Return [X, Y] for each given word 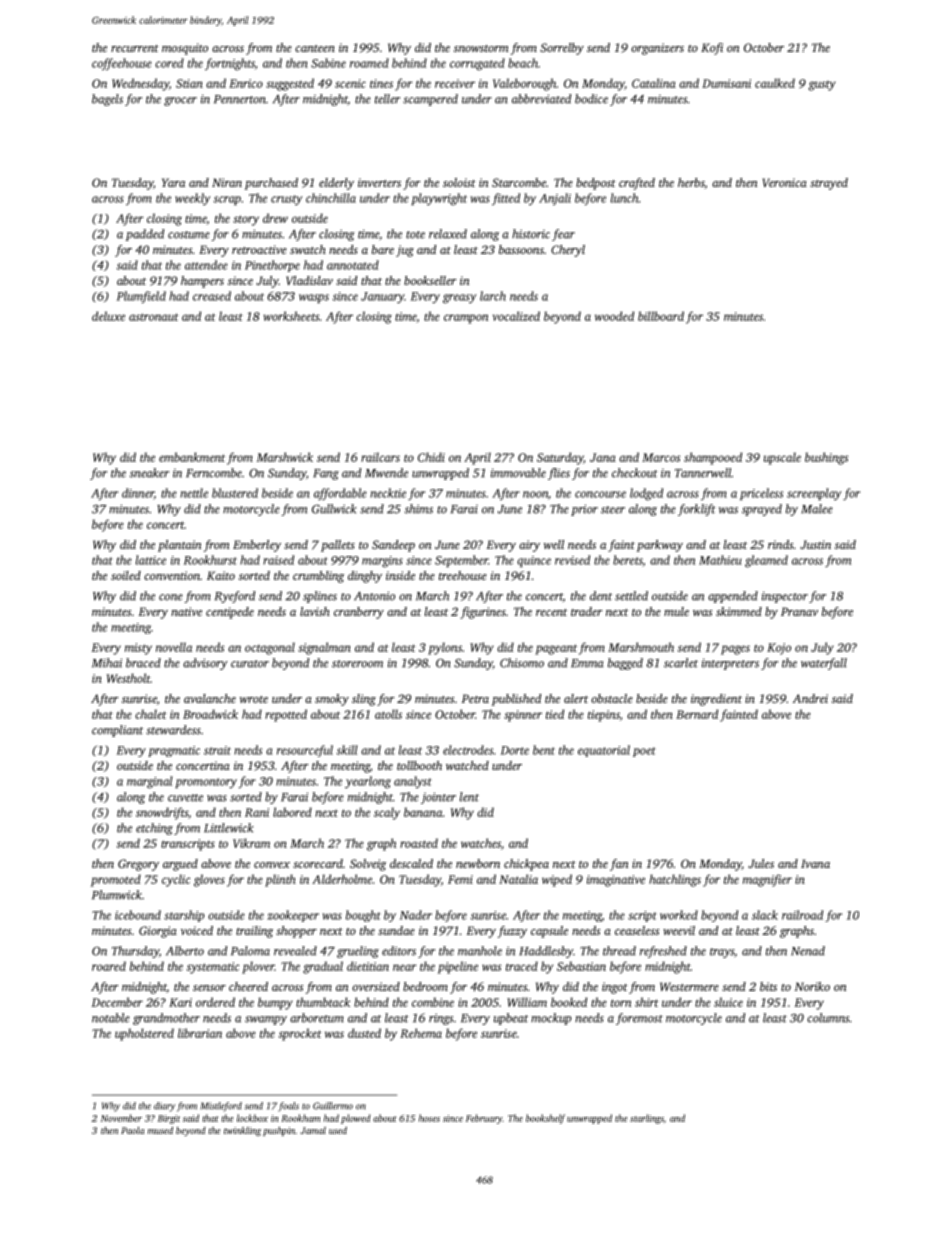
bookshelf [545, 1119]
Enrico [246, 83]
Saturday [560, 458]
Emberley [257, 546]
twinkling [242, 1131]
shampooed [713, 458]
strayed [829, 184]
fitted [506, 199]
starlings [647, 1119]
